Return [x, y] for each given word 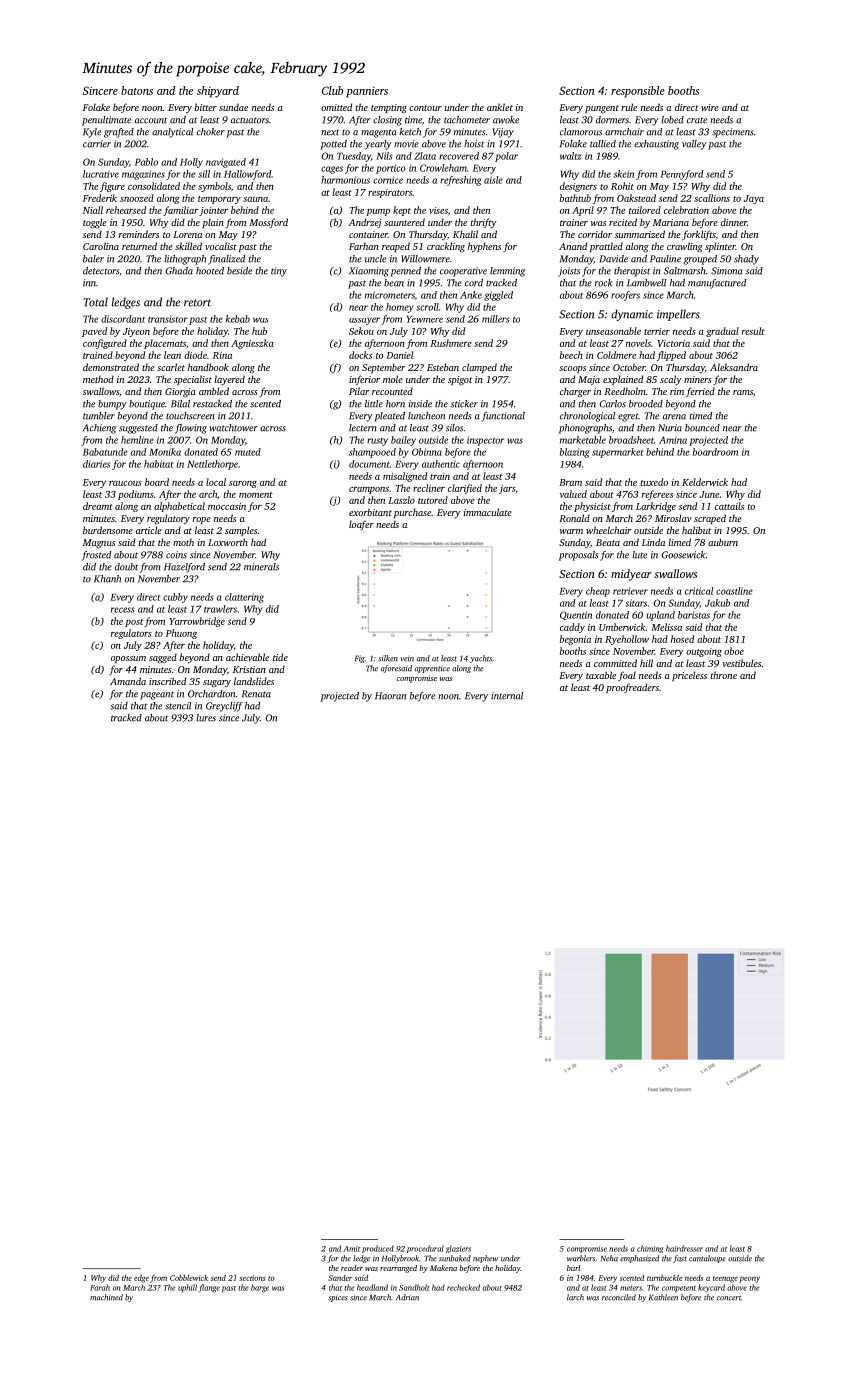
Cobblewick [189, 1278]
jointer [213, 211]
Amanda [128, 681]
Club [332, 90]
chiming [650, 1249]
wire [710, 107]
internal [507, 696]
